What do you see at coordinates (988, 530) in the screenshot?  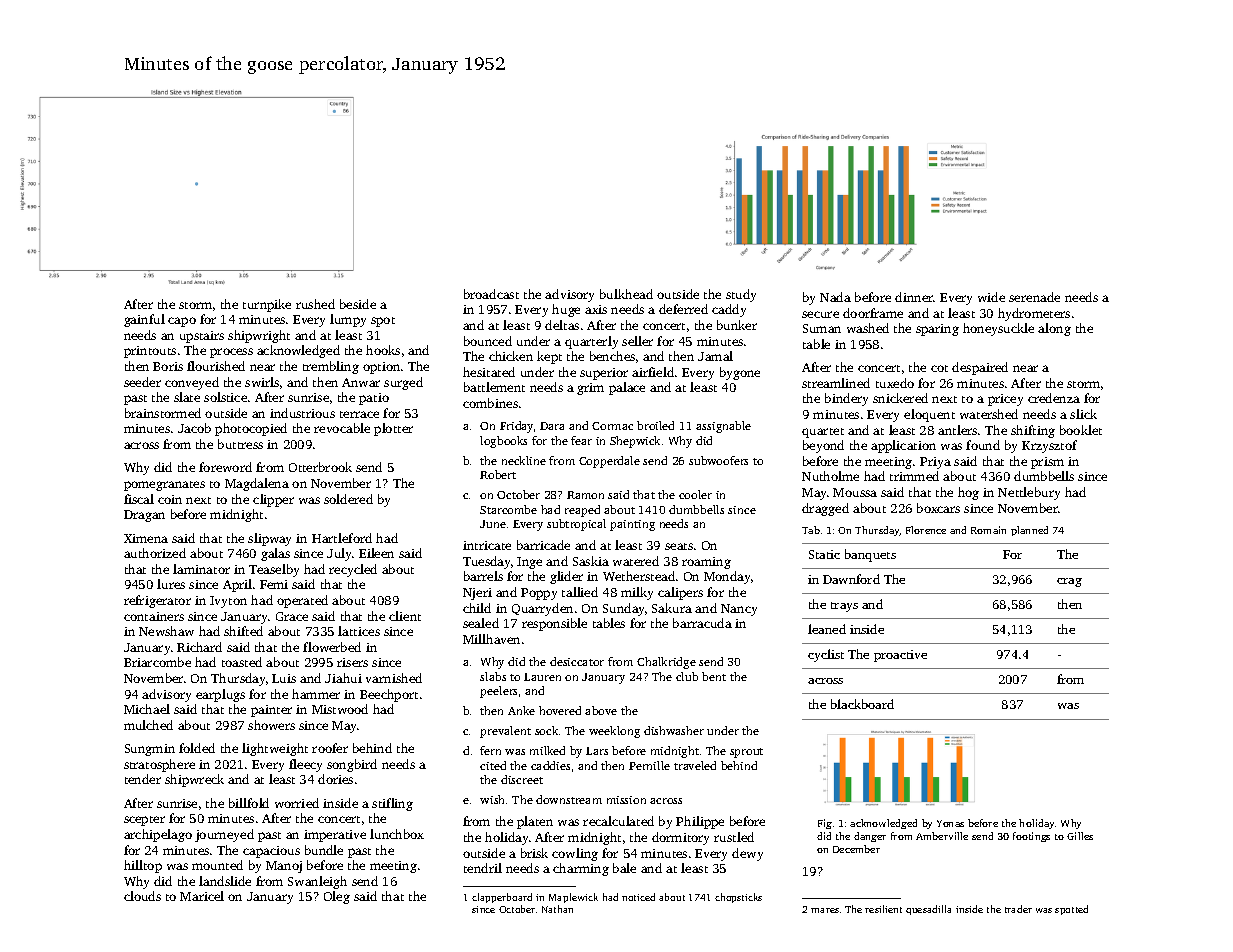 I see `Romain` at bounding box center [988, 530].
